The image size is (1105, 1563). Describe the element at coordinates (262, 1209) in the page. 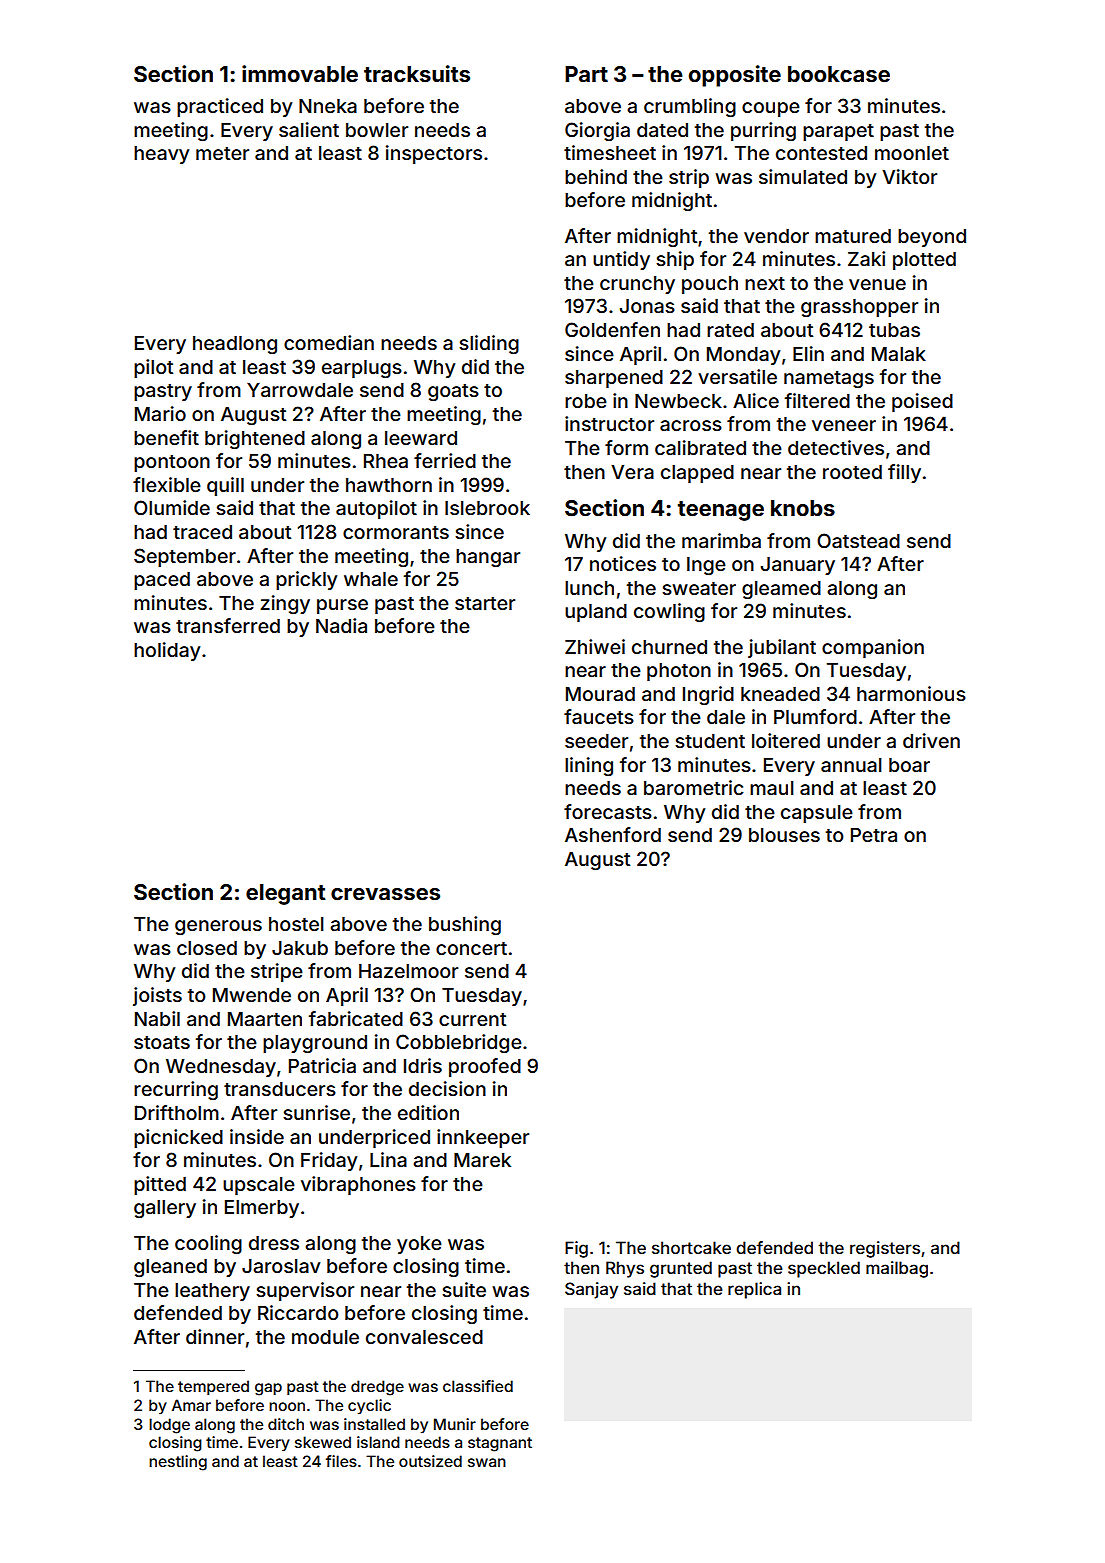

I see `Elmerby` at that location.
